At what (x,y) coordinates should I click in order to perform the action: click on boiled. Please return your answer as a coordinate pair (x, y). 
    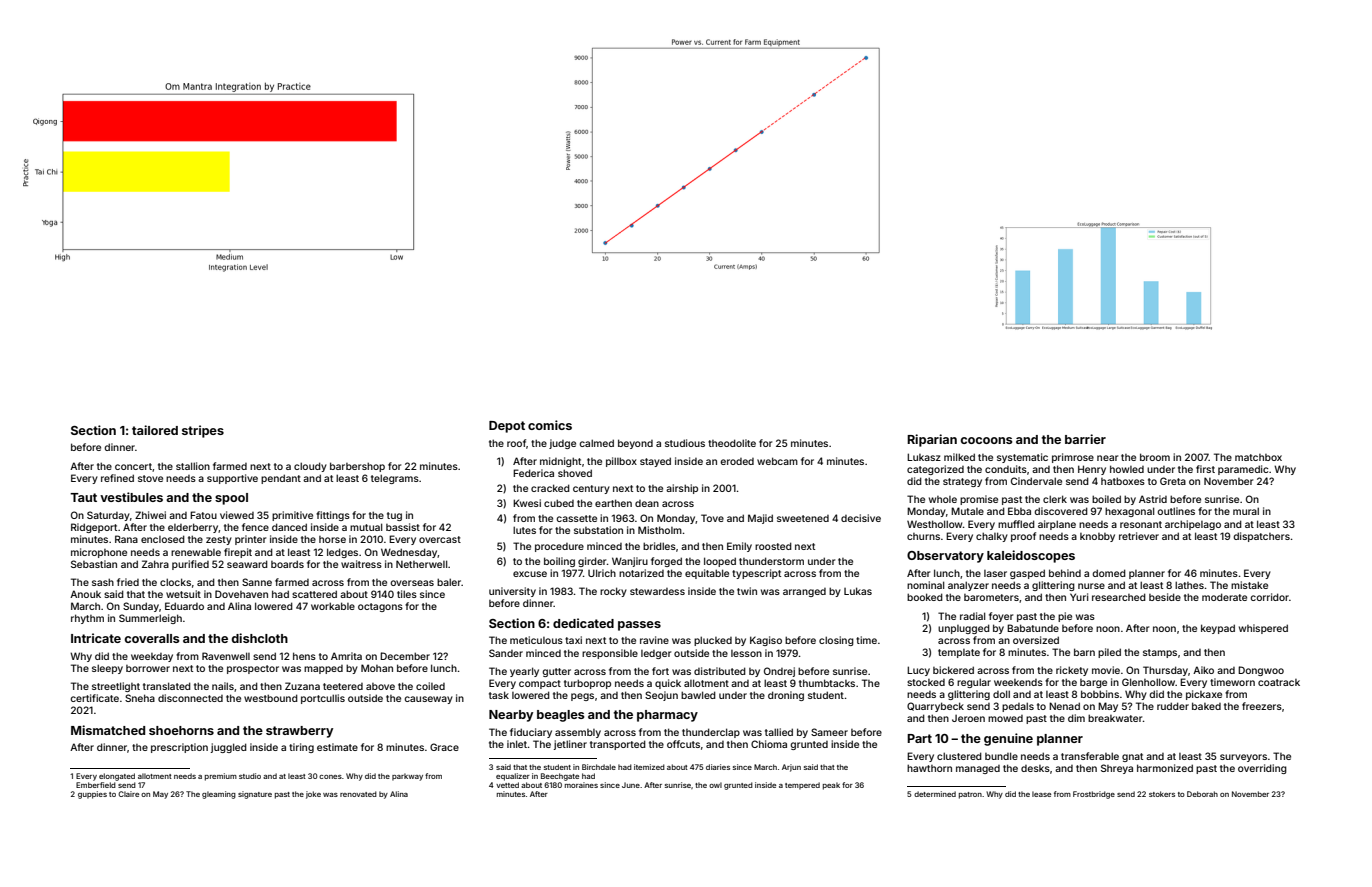
    Looking at the image, I should click on (1106, 499).
